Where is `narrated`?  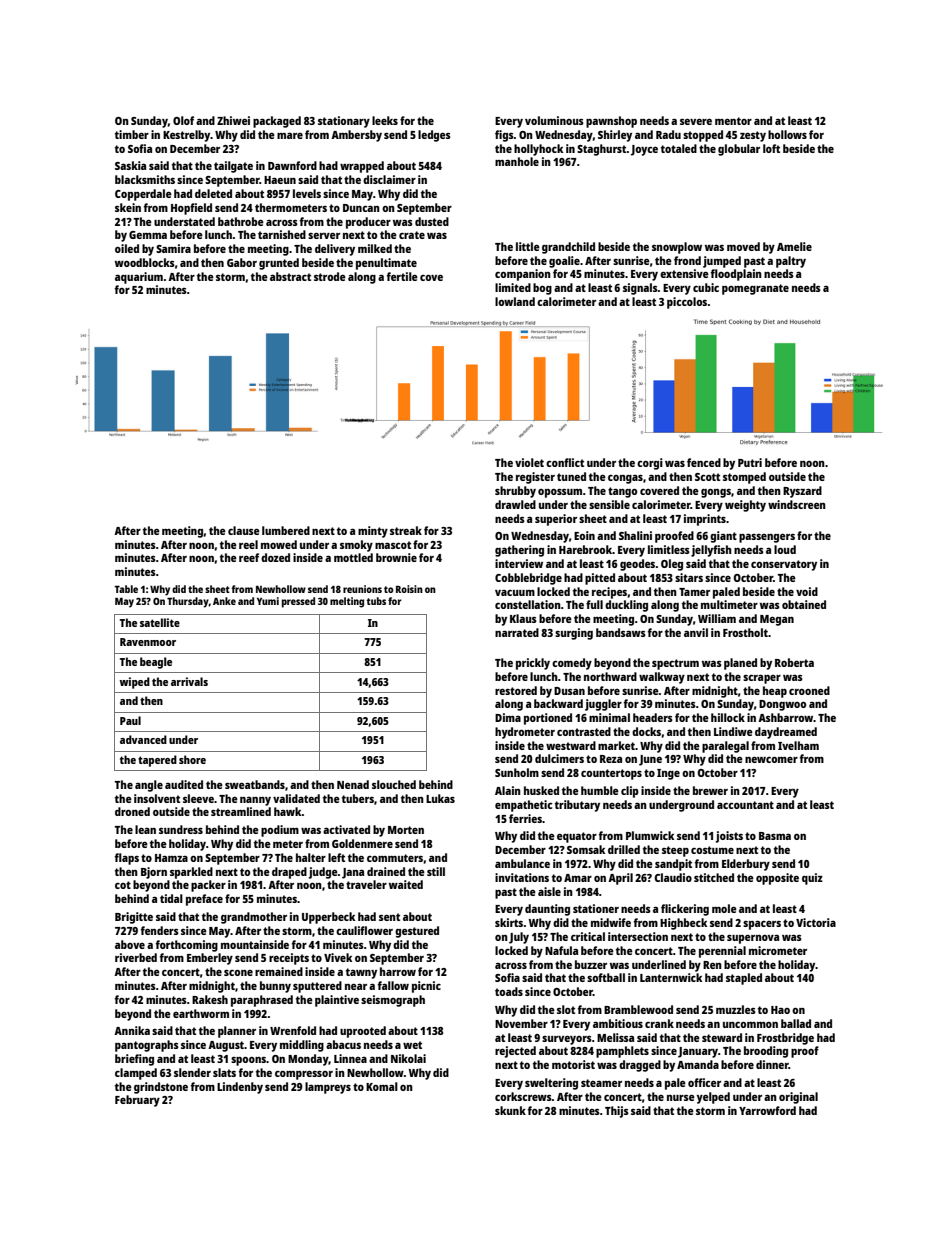 narrated is located at coordinates (517, 632).
